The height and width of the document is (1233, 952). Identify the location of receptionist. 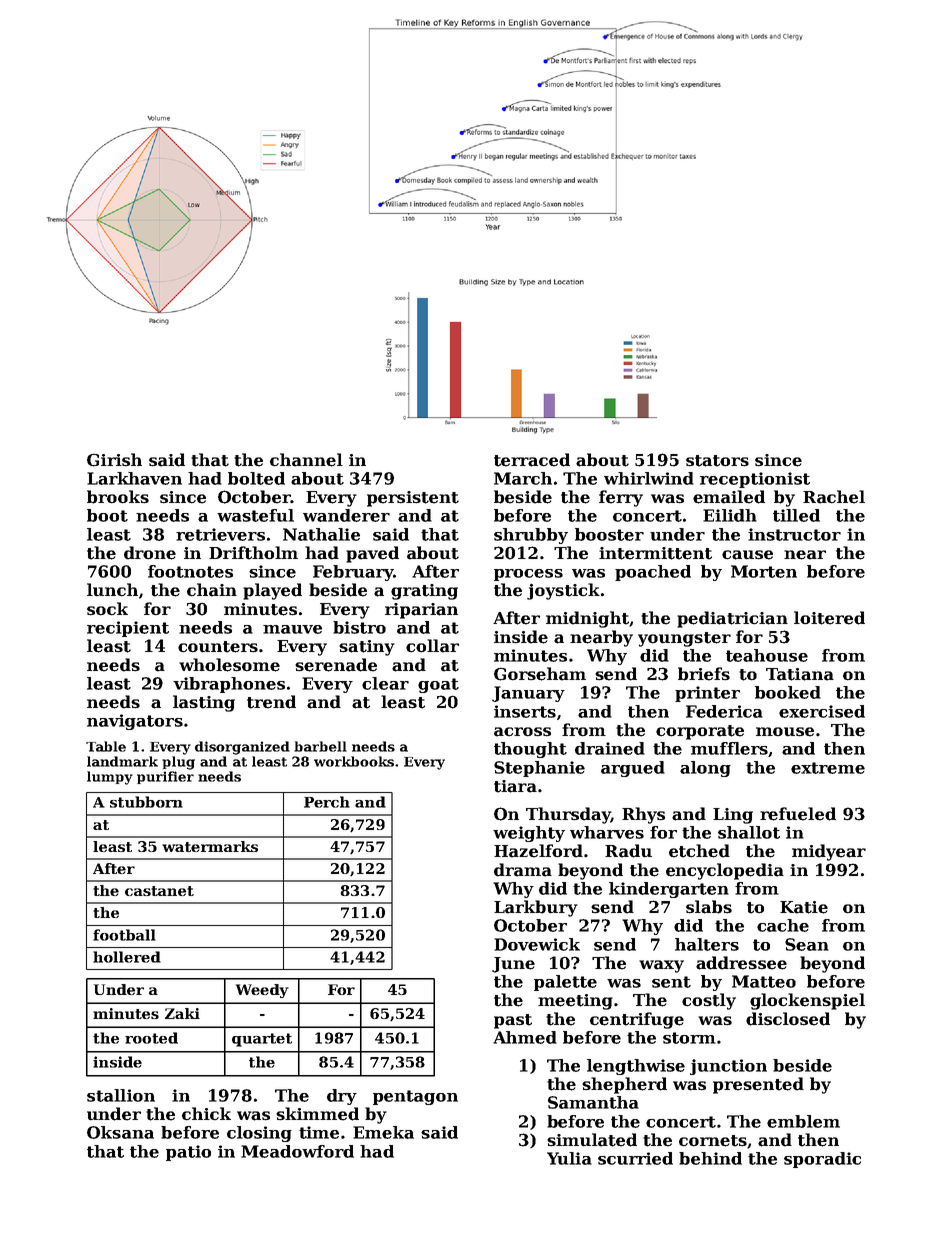
(755, 480).
